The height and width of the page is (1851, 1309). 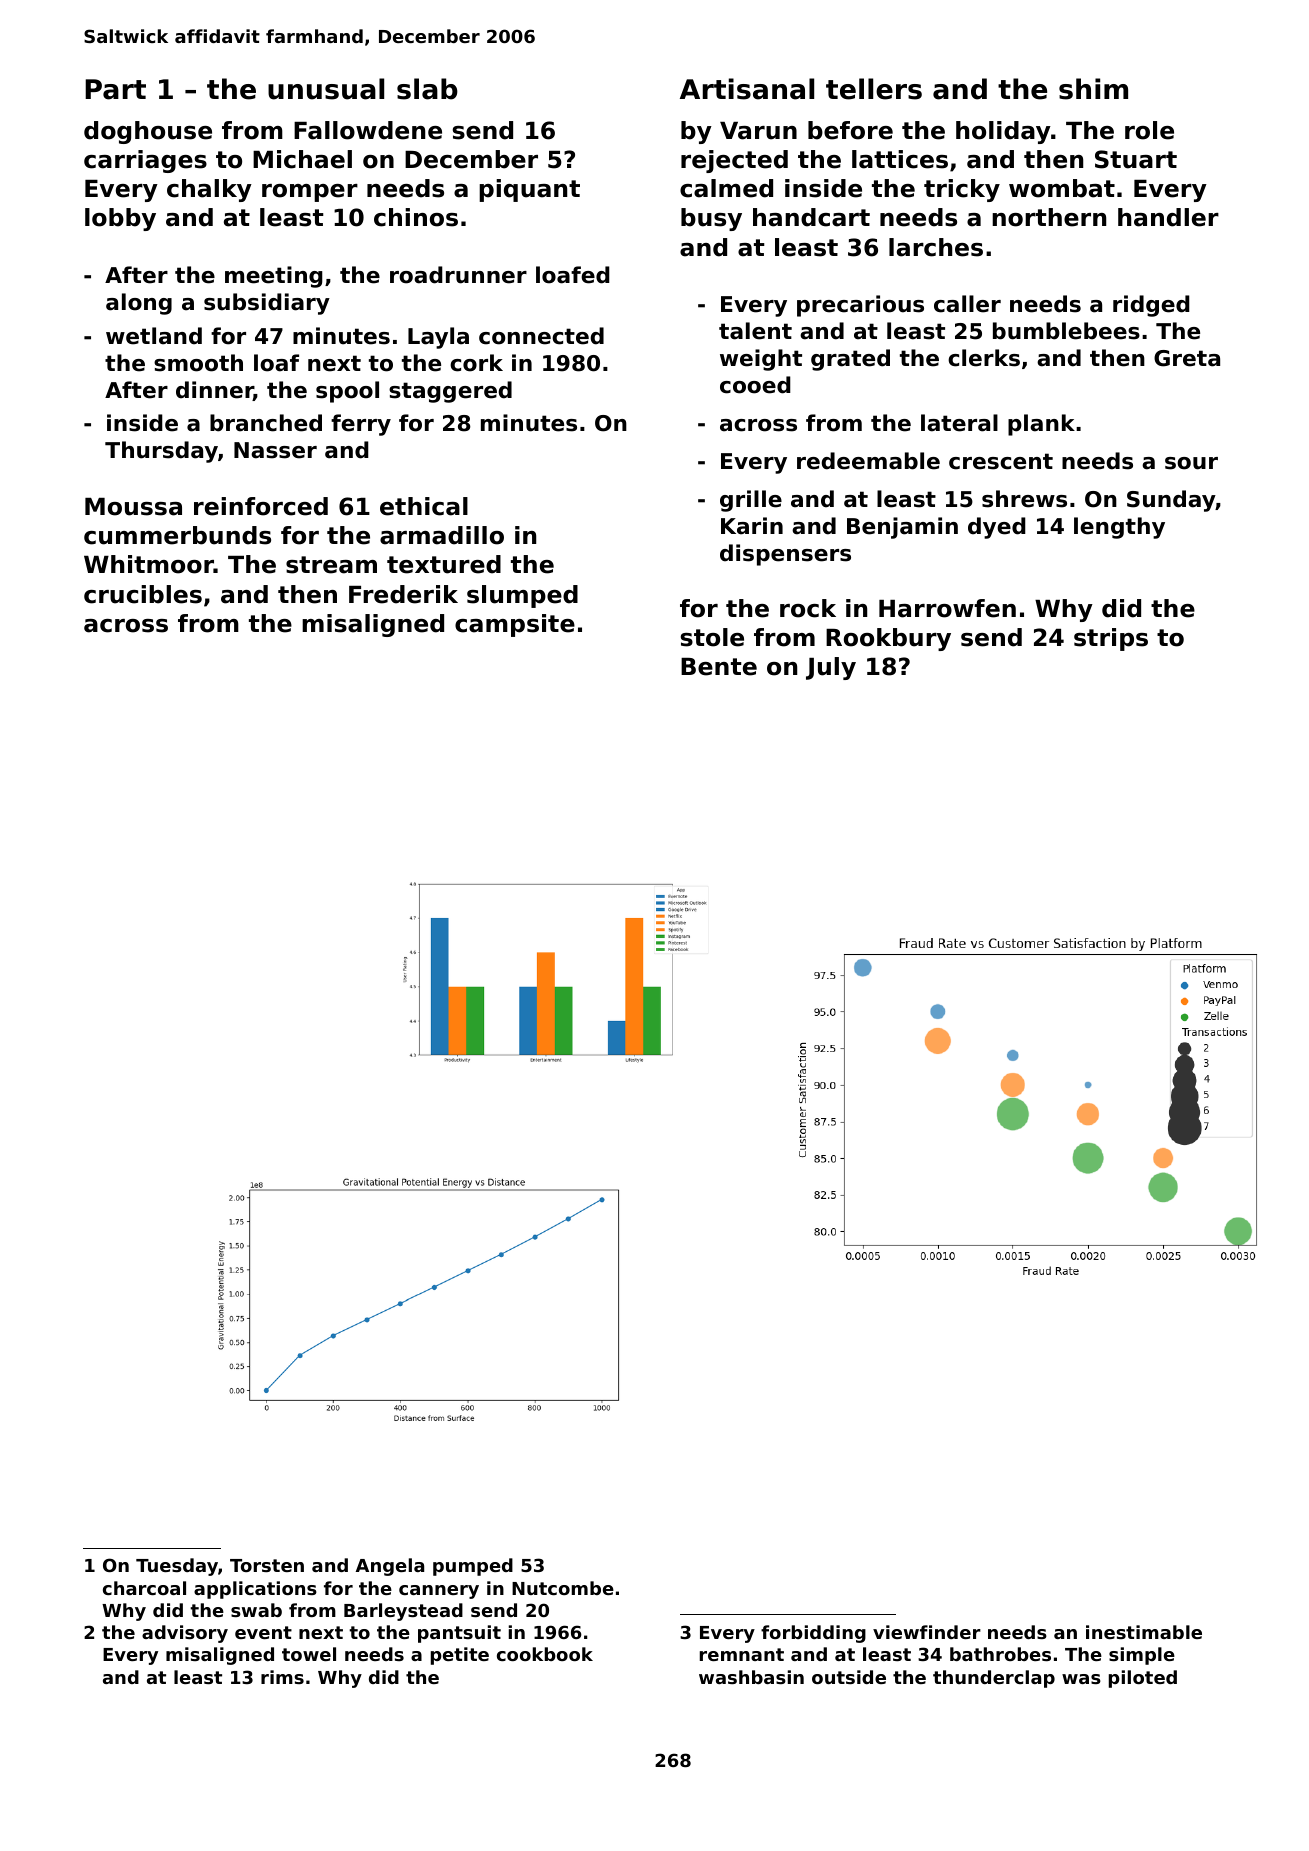 I want to click on Bente, so click(x=719, y=667).
